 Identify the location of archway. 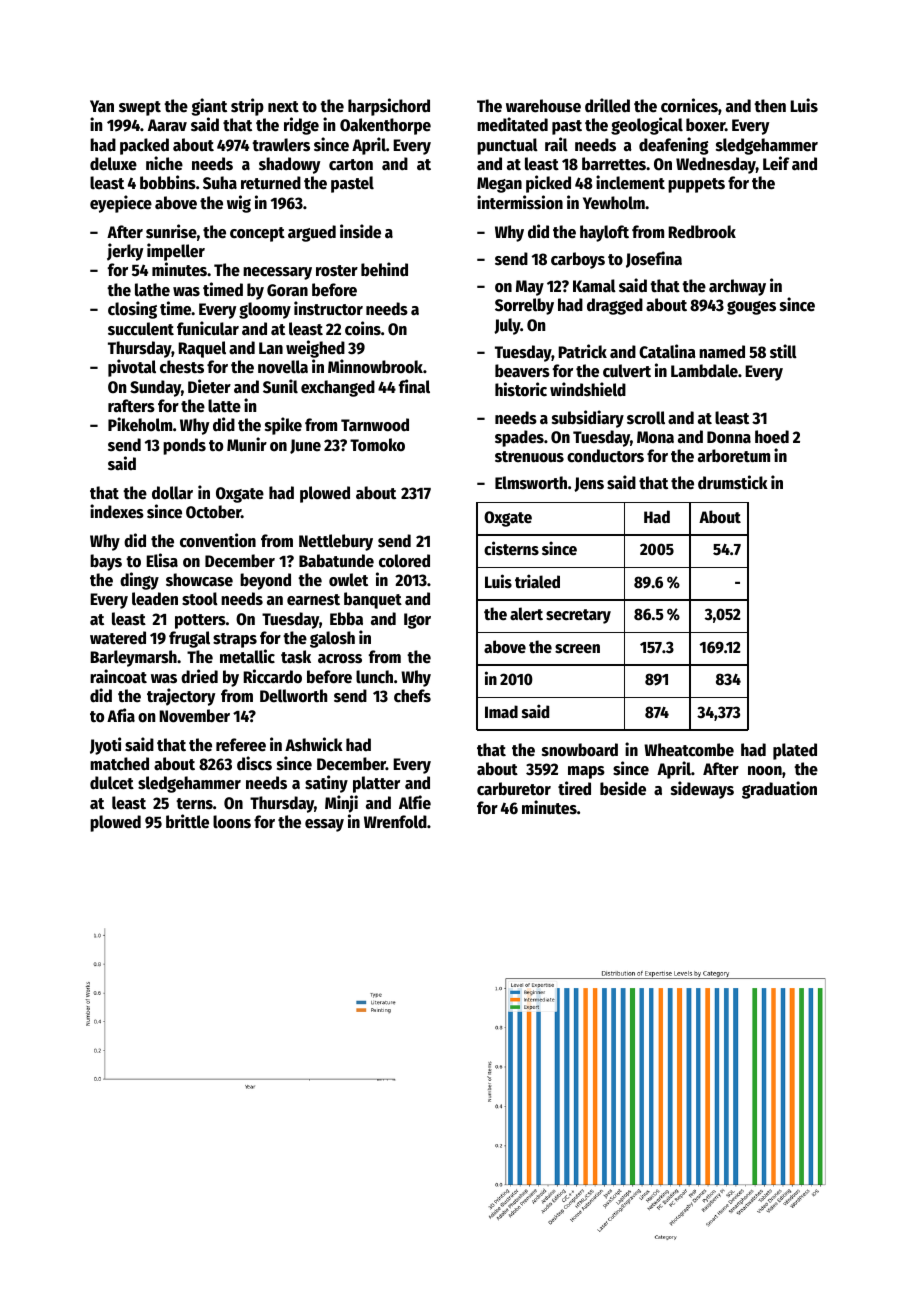
(737, 287).
